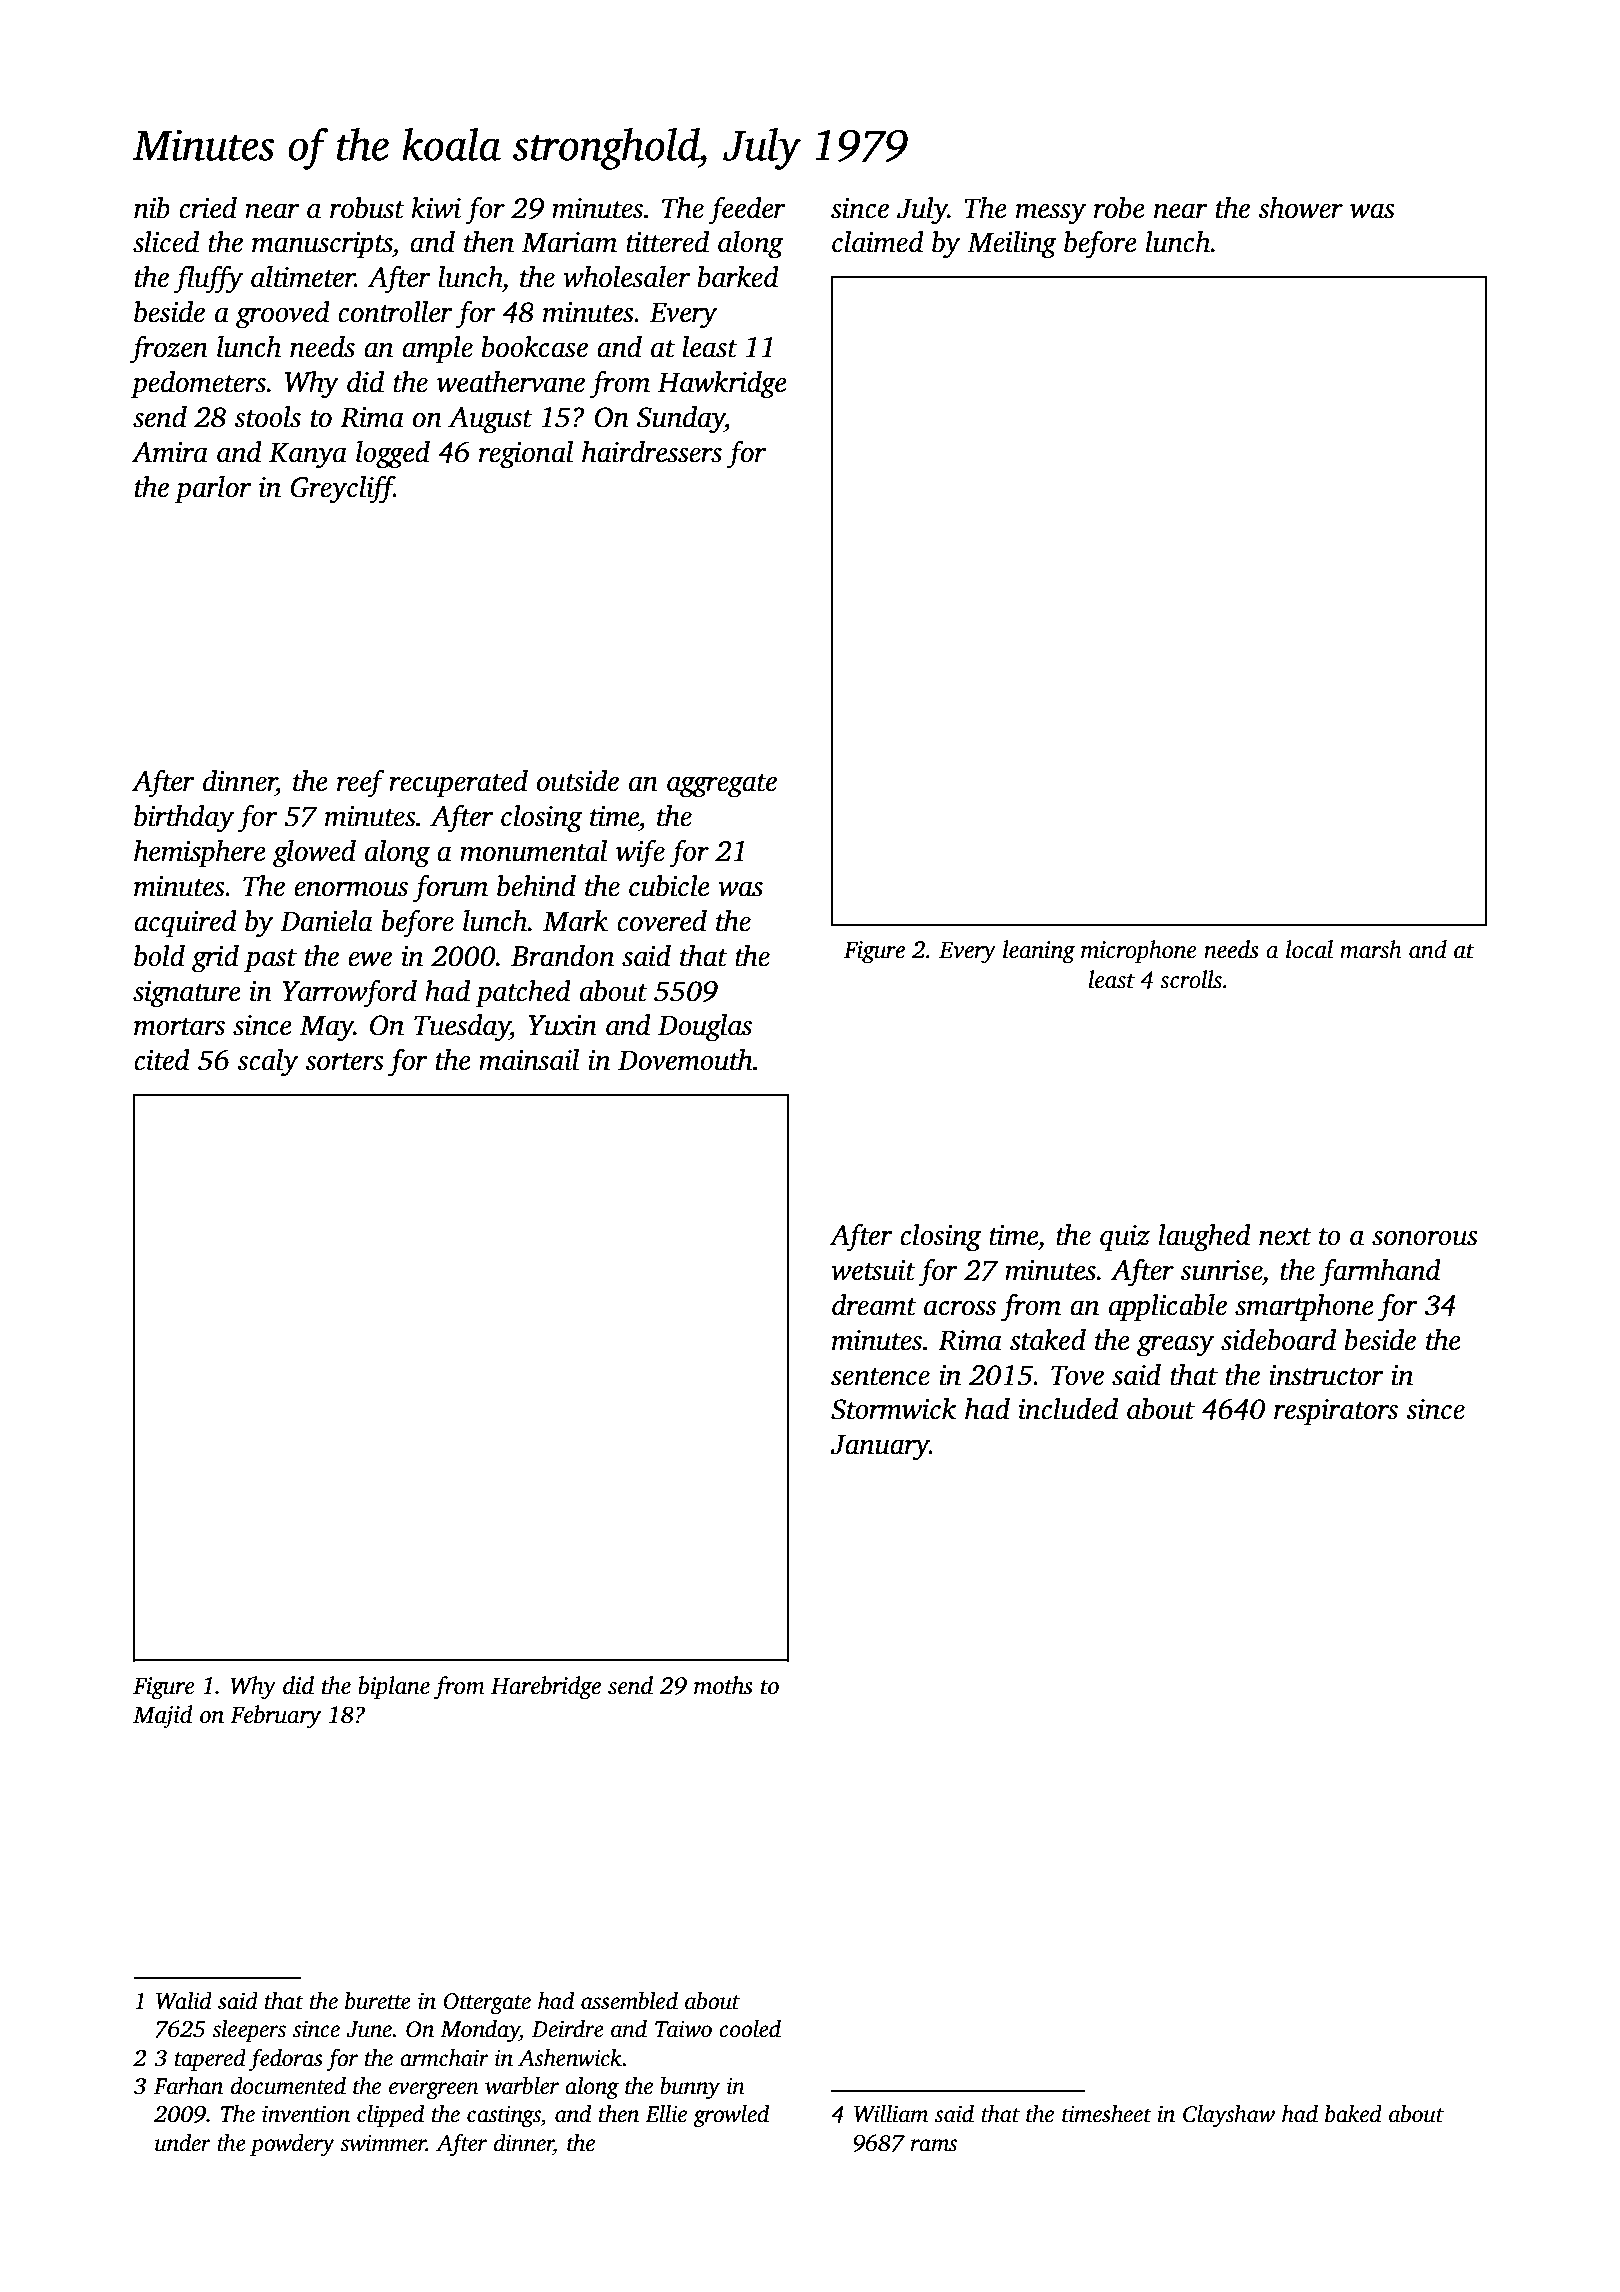  What do you see at coordinates (722, 786) in the screenshot?
I see `aggregate` at bounding box center [722, 786].
